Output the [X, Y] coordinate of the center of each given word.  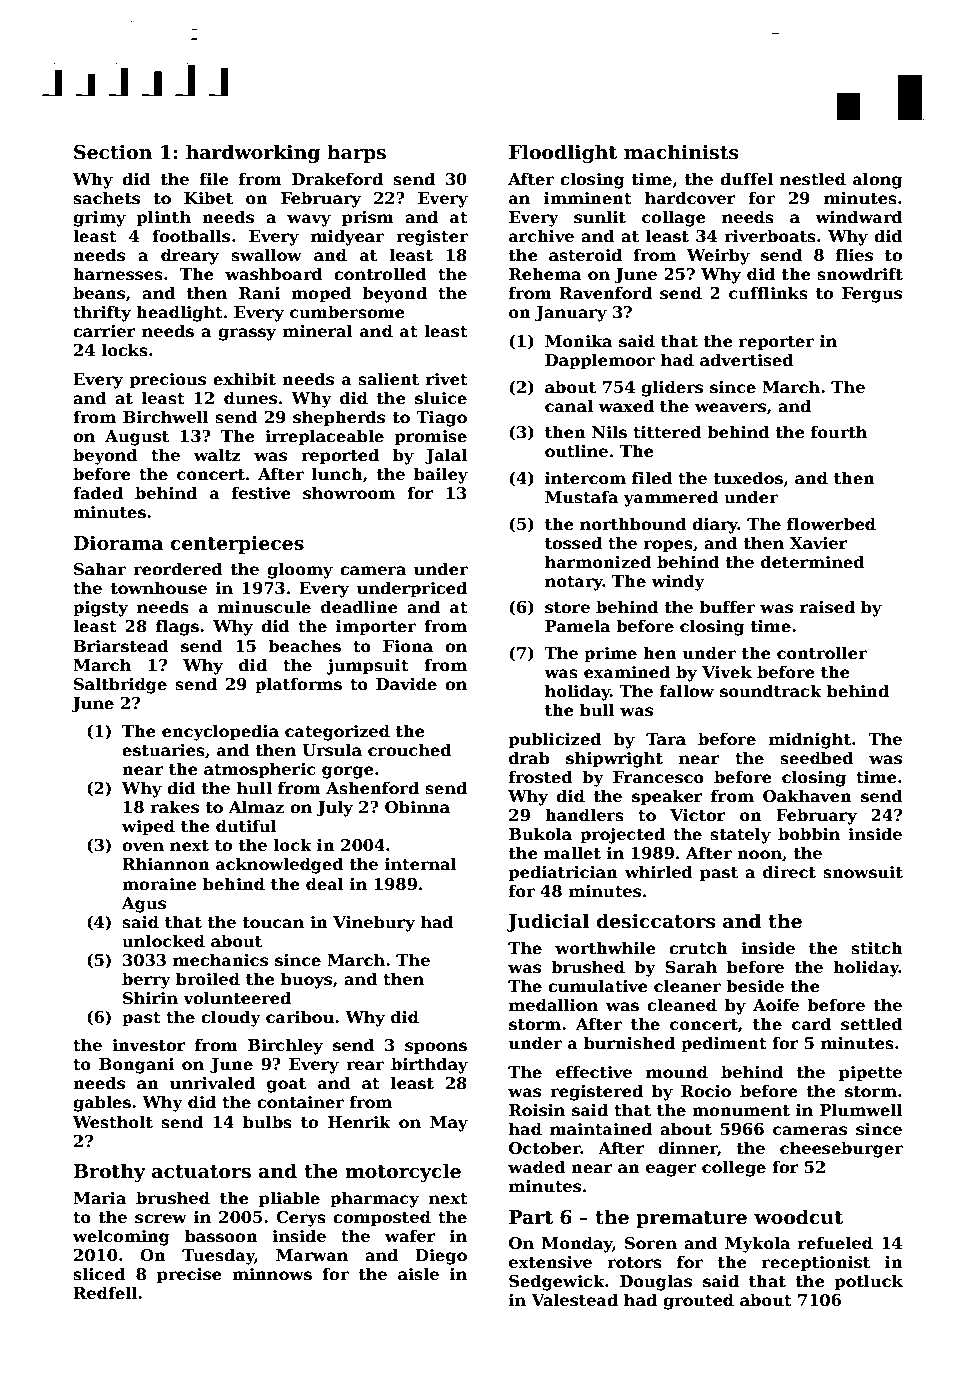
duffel [746, 179]
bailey [441, 475]
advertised [747, 360]
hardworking [253, 153]
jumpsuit [367, 667]
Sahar [100, 568]
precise [189, 1276]
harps [356, 153]
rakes [174, 807]
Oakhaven [807, 796]
